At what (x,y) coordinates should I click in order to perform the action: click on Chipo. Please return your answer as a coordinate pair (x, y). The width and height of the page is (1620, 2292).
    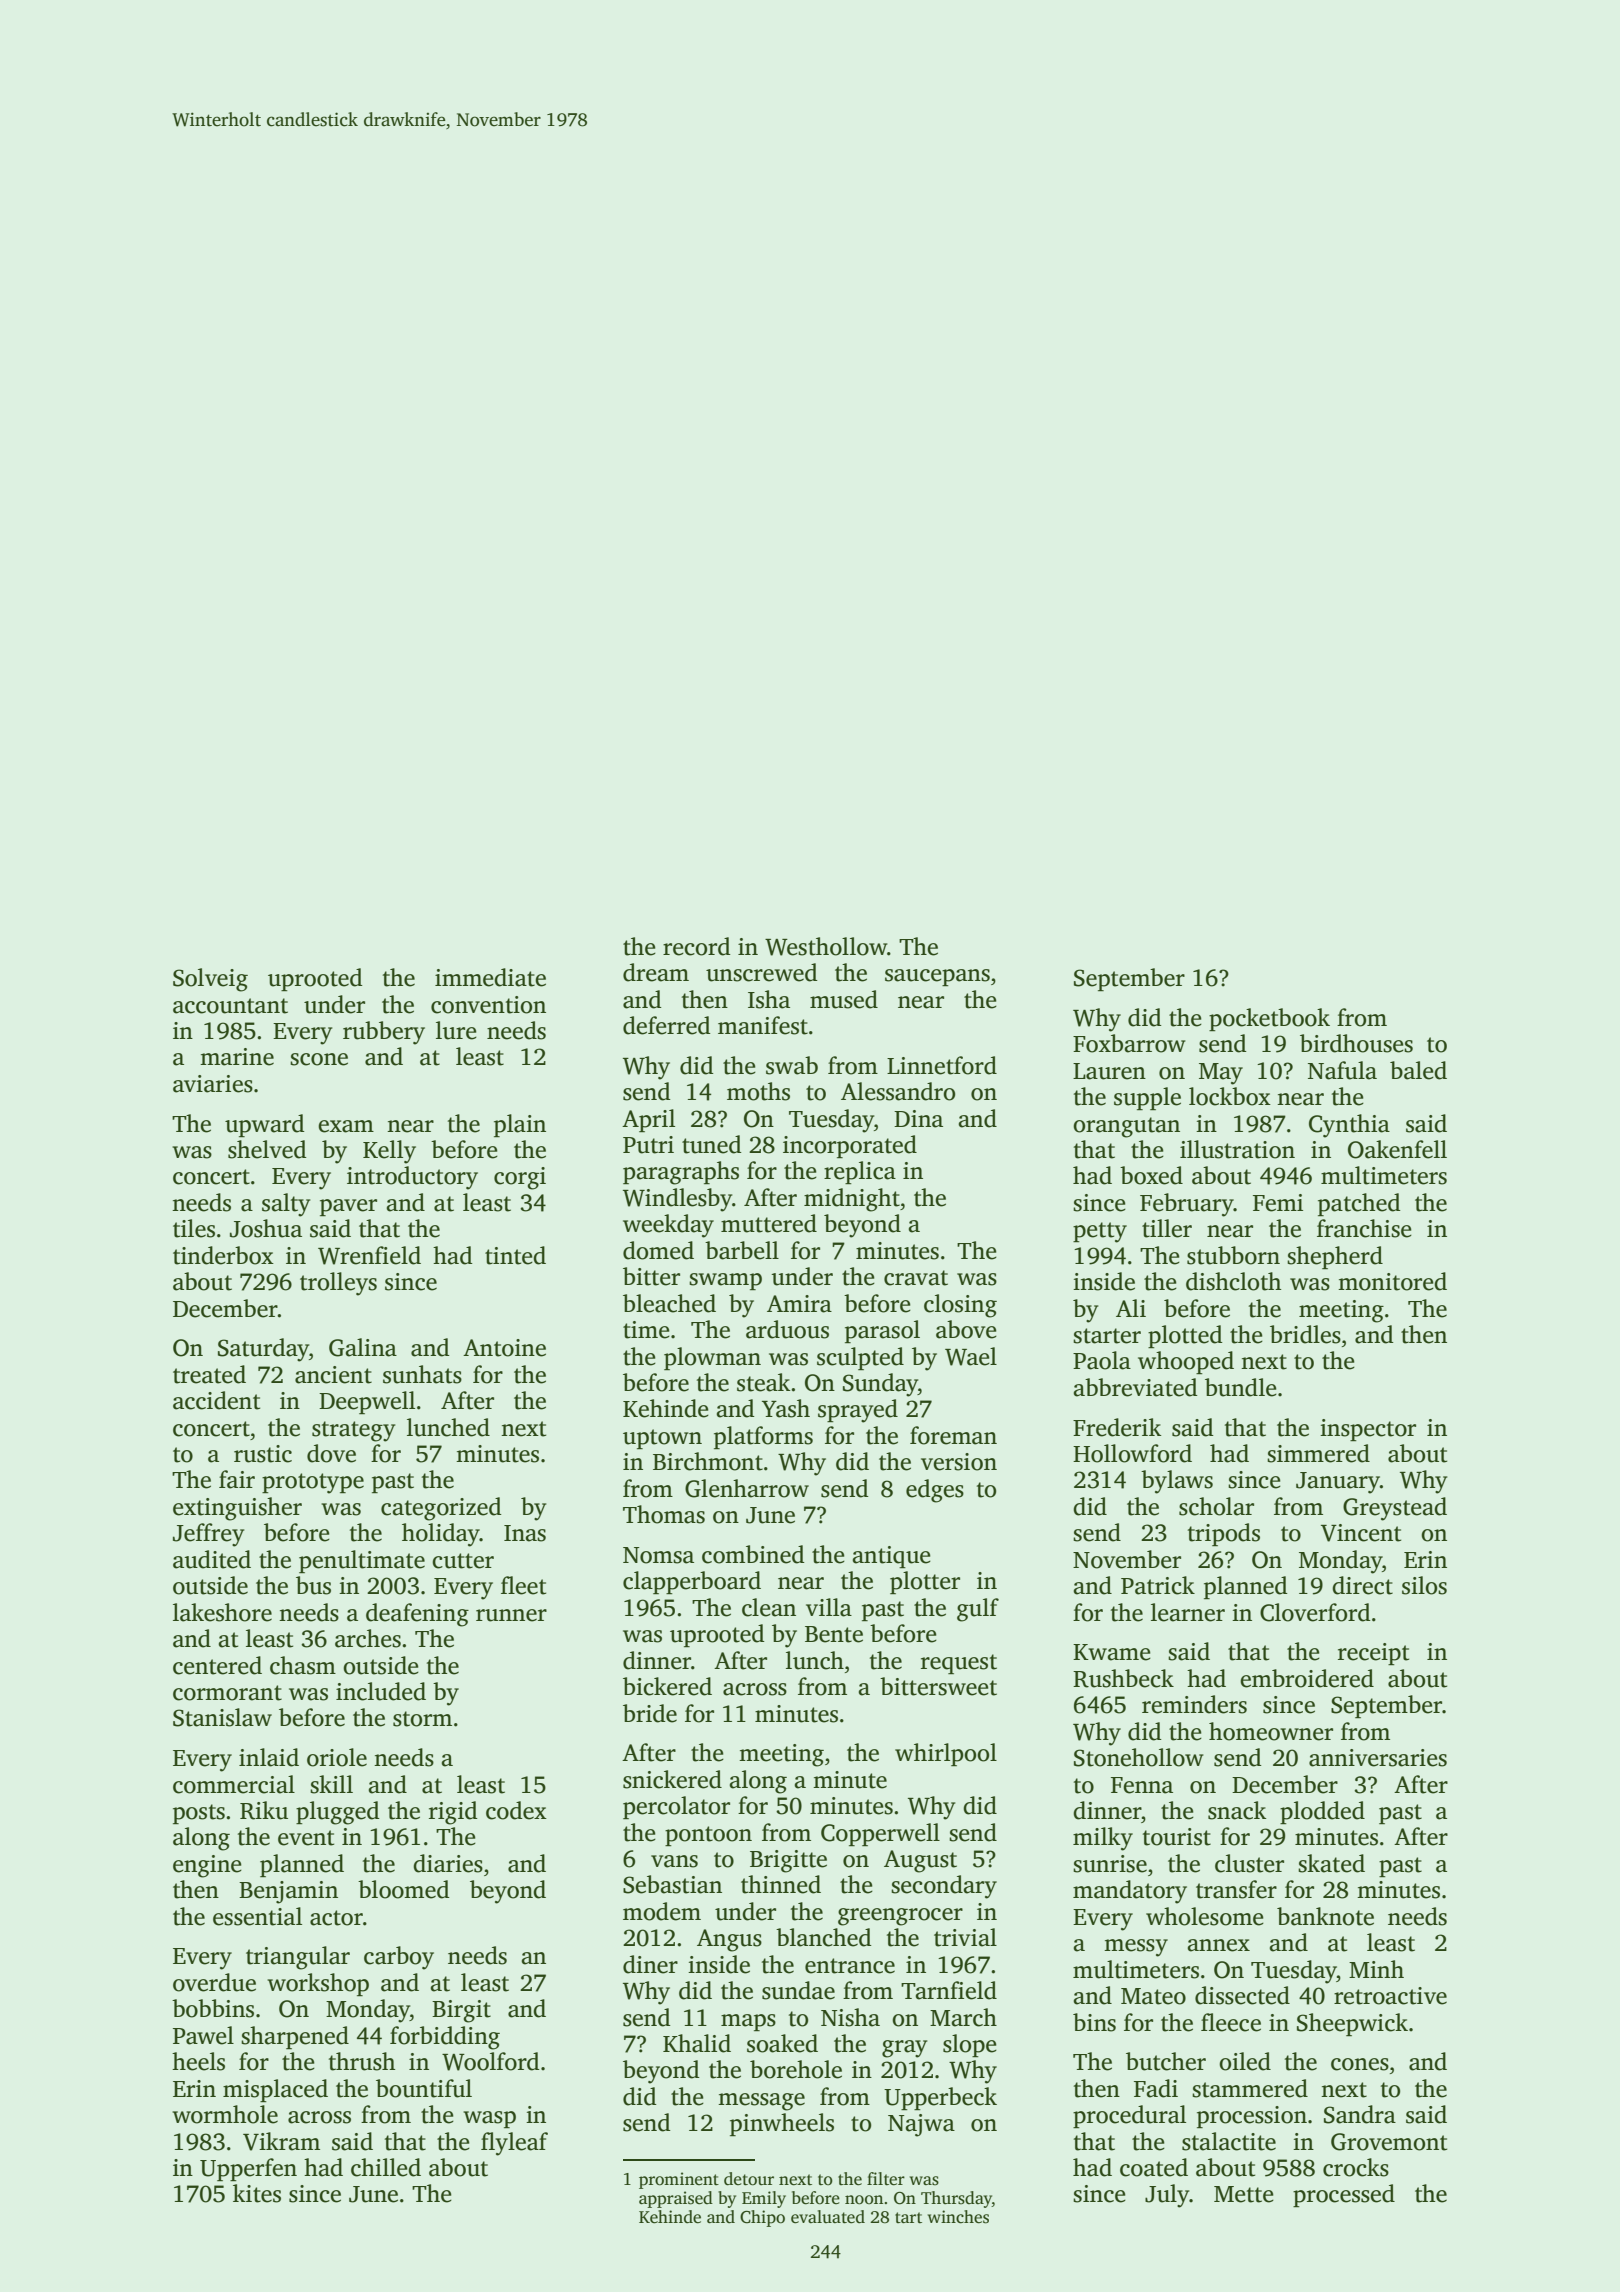
    Looking at the image, I should click on (762, 2218).
